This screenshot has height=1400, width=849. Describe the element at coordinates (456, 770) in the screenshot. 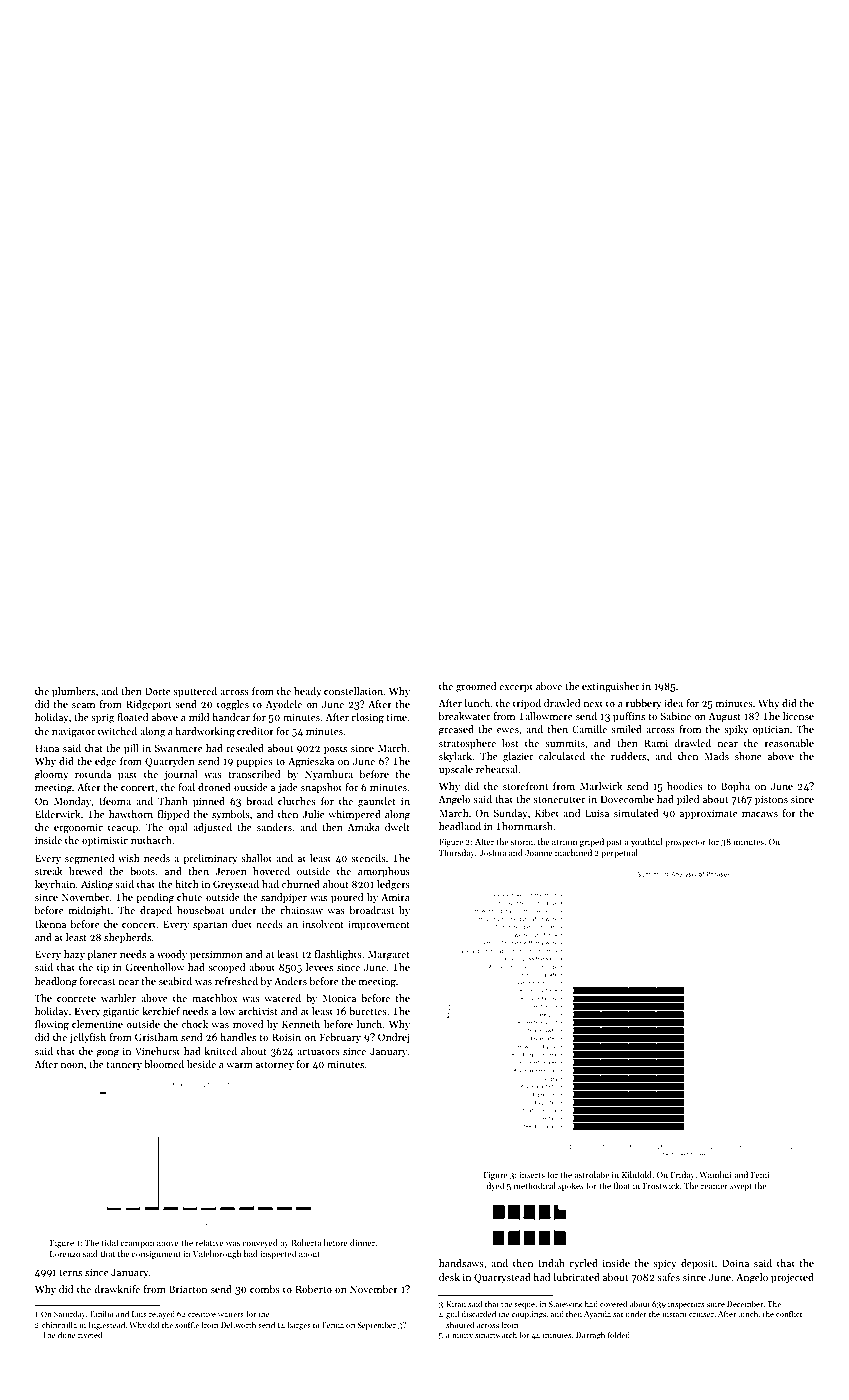

I see `upscale` at that location.
